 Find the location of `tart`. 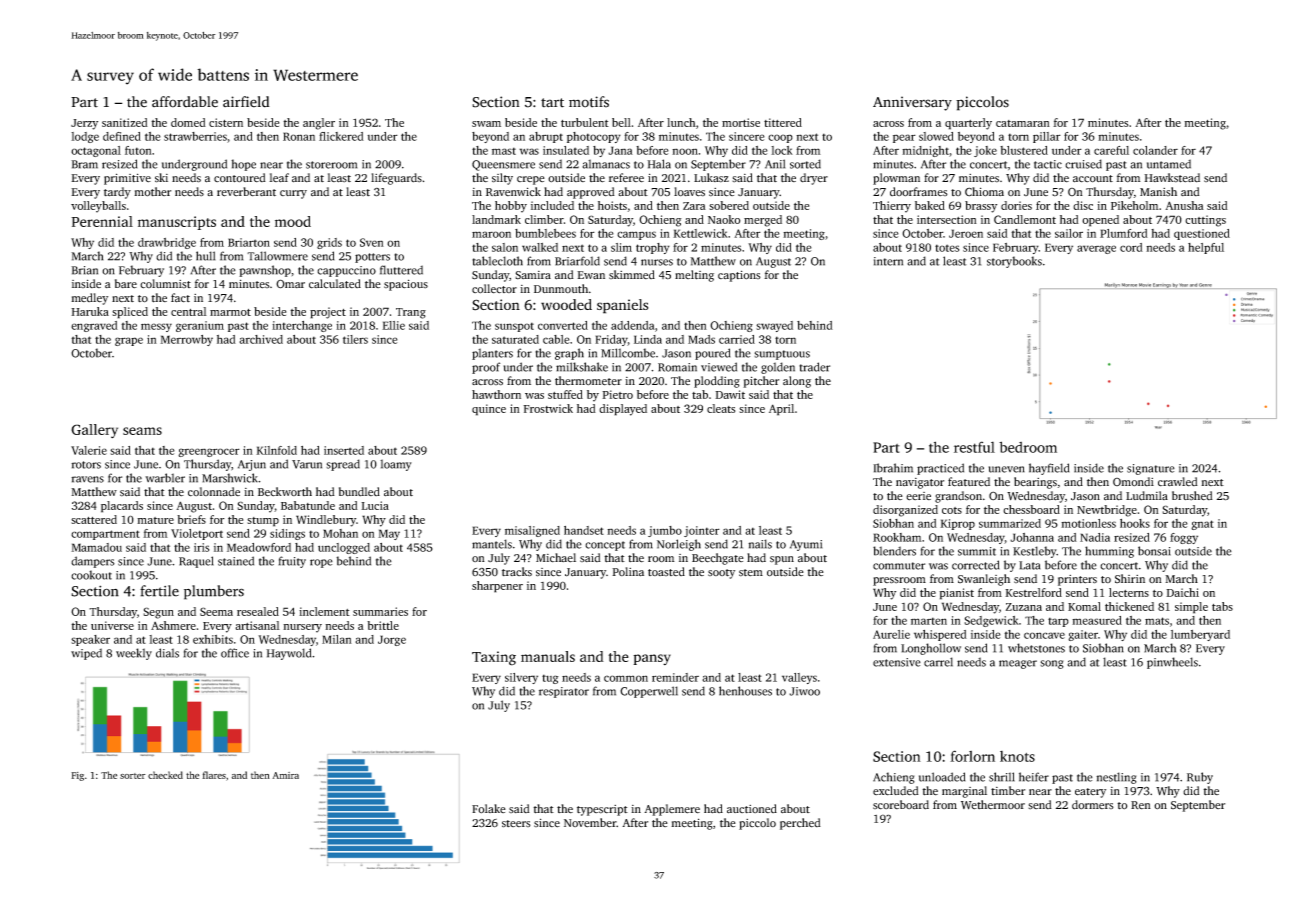

tart is located at coordinates (552, 103).
